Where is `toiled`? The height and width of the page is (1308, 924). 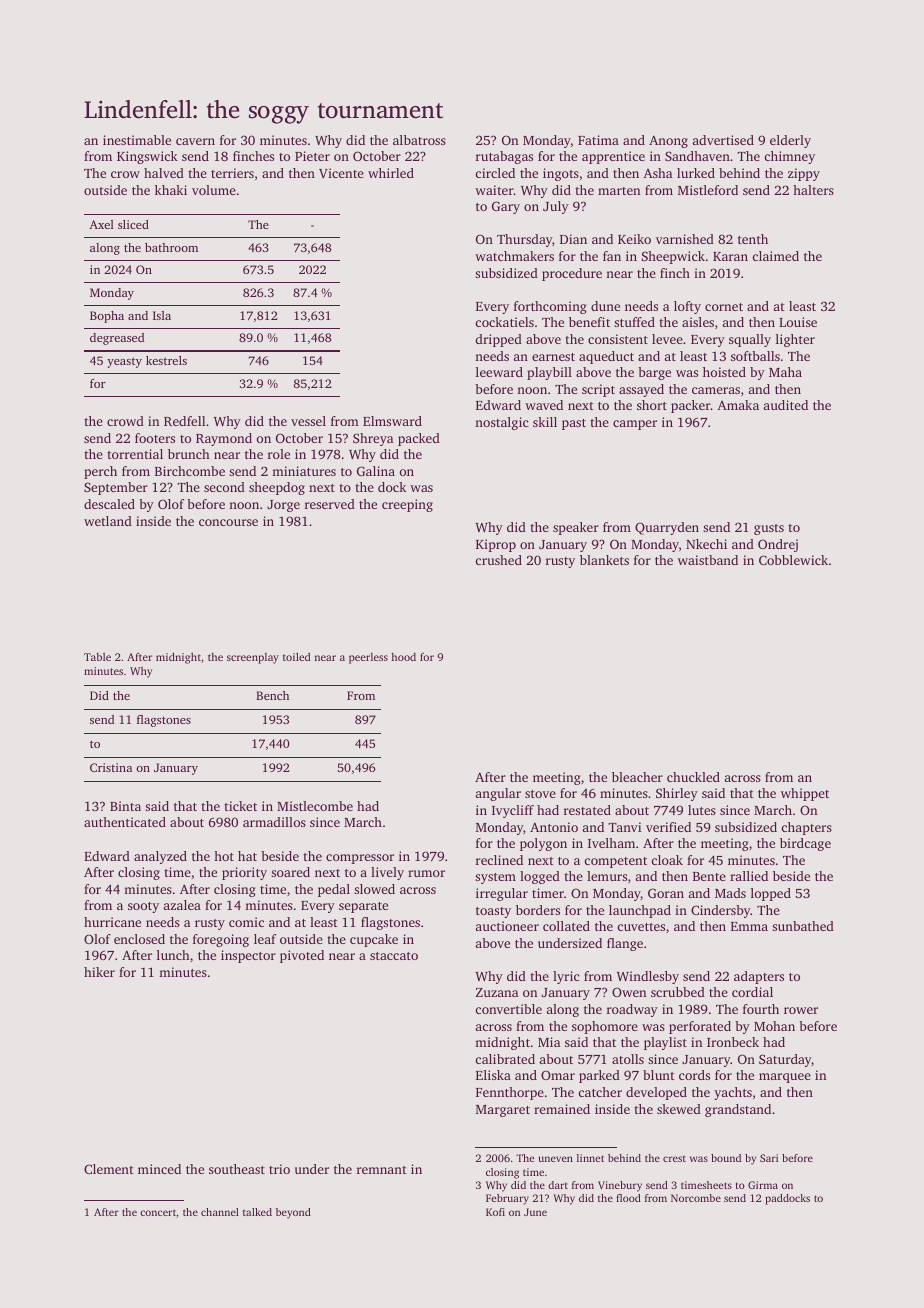 toiled is located at coordinates (297, 656).
